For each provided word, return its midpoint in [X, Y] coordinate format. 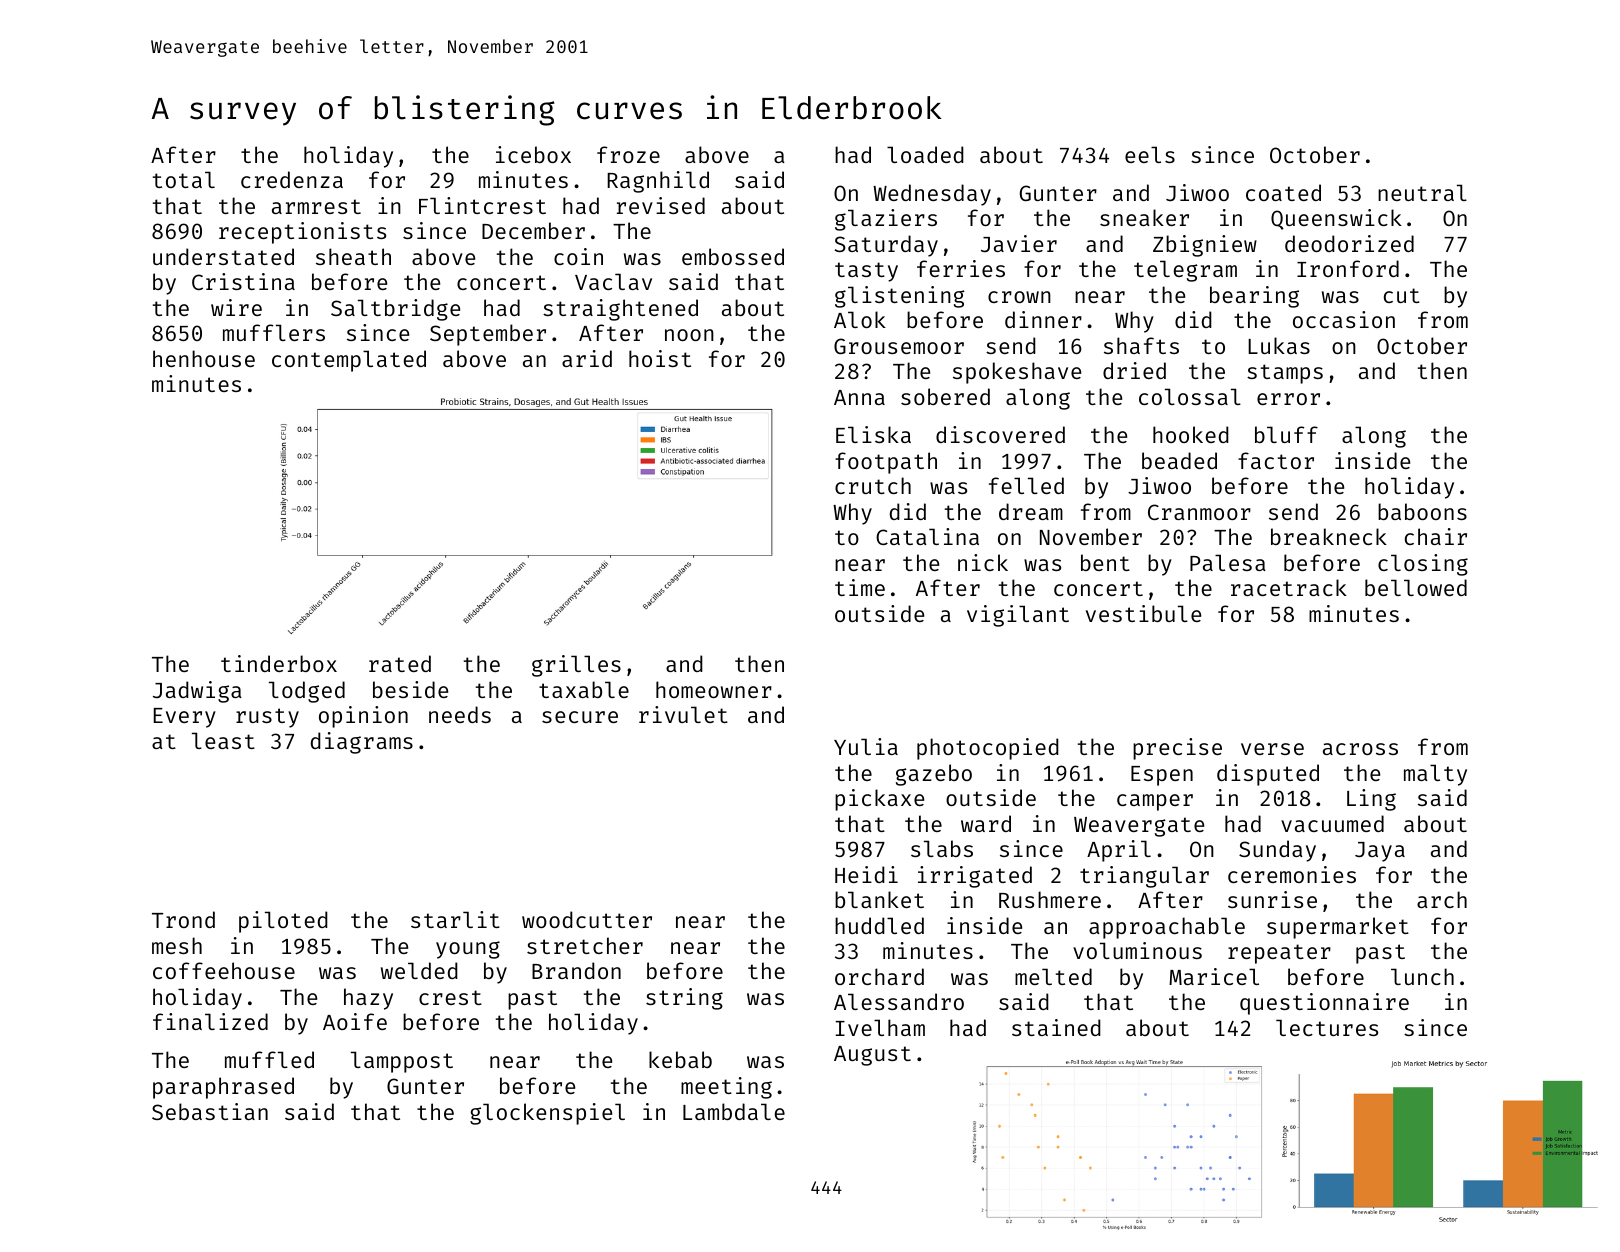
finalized [210, 1021]
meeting [726, 1088]
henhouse [204, 358]
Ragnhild [658, 182]
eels [1150, 154]
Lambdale [734, 1111]
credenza [292, 179]
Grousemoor [899, 346]
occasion [1344, 319]
